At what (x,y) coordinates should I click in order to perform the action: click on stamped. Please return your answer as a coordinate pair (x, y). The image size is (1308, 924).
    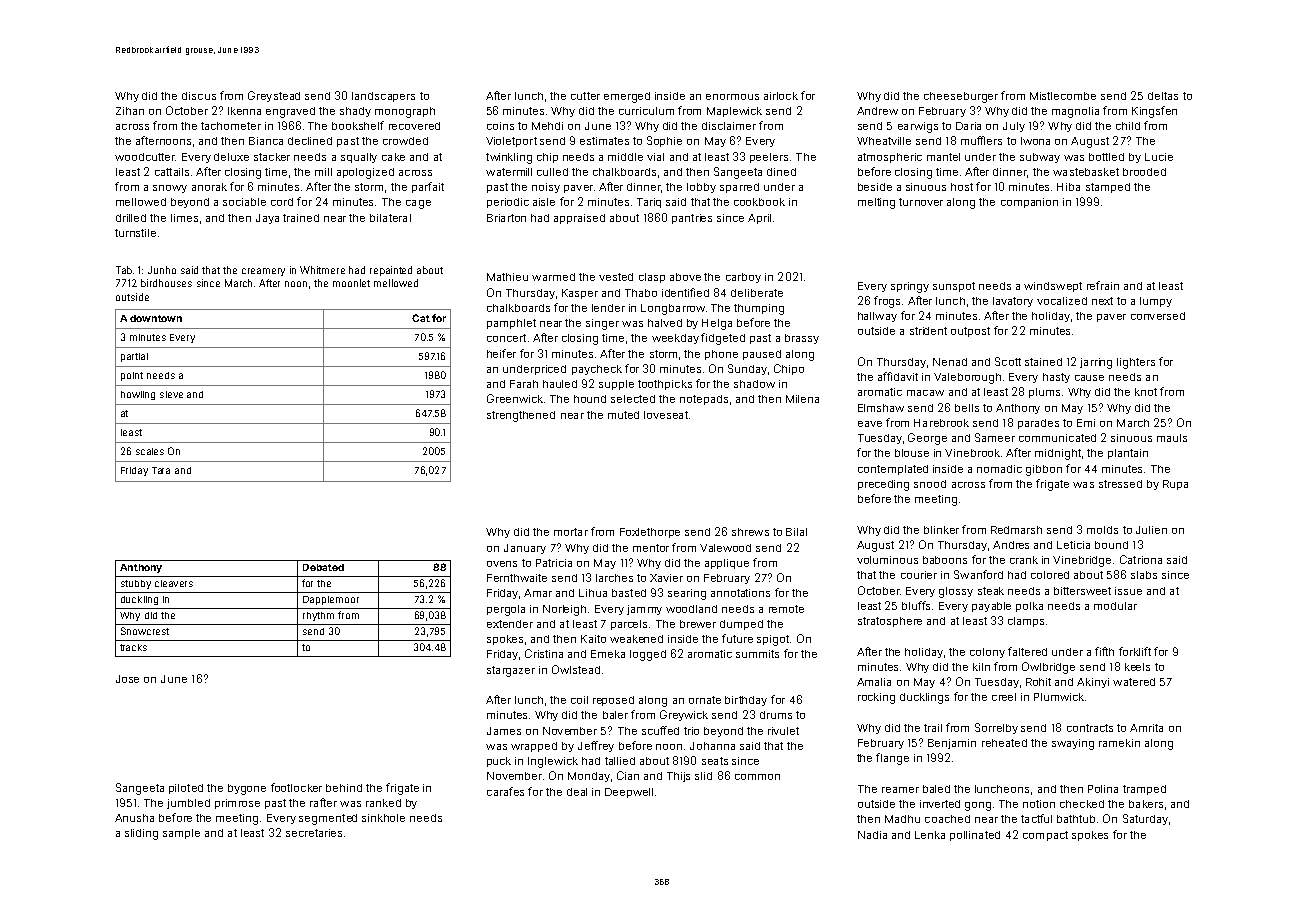
    Looking at the image, I should click on (1108, 188).
